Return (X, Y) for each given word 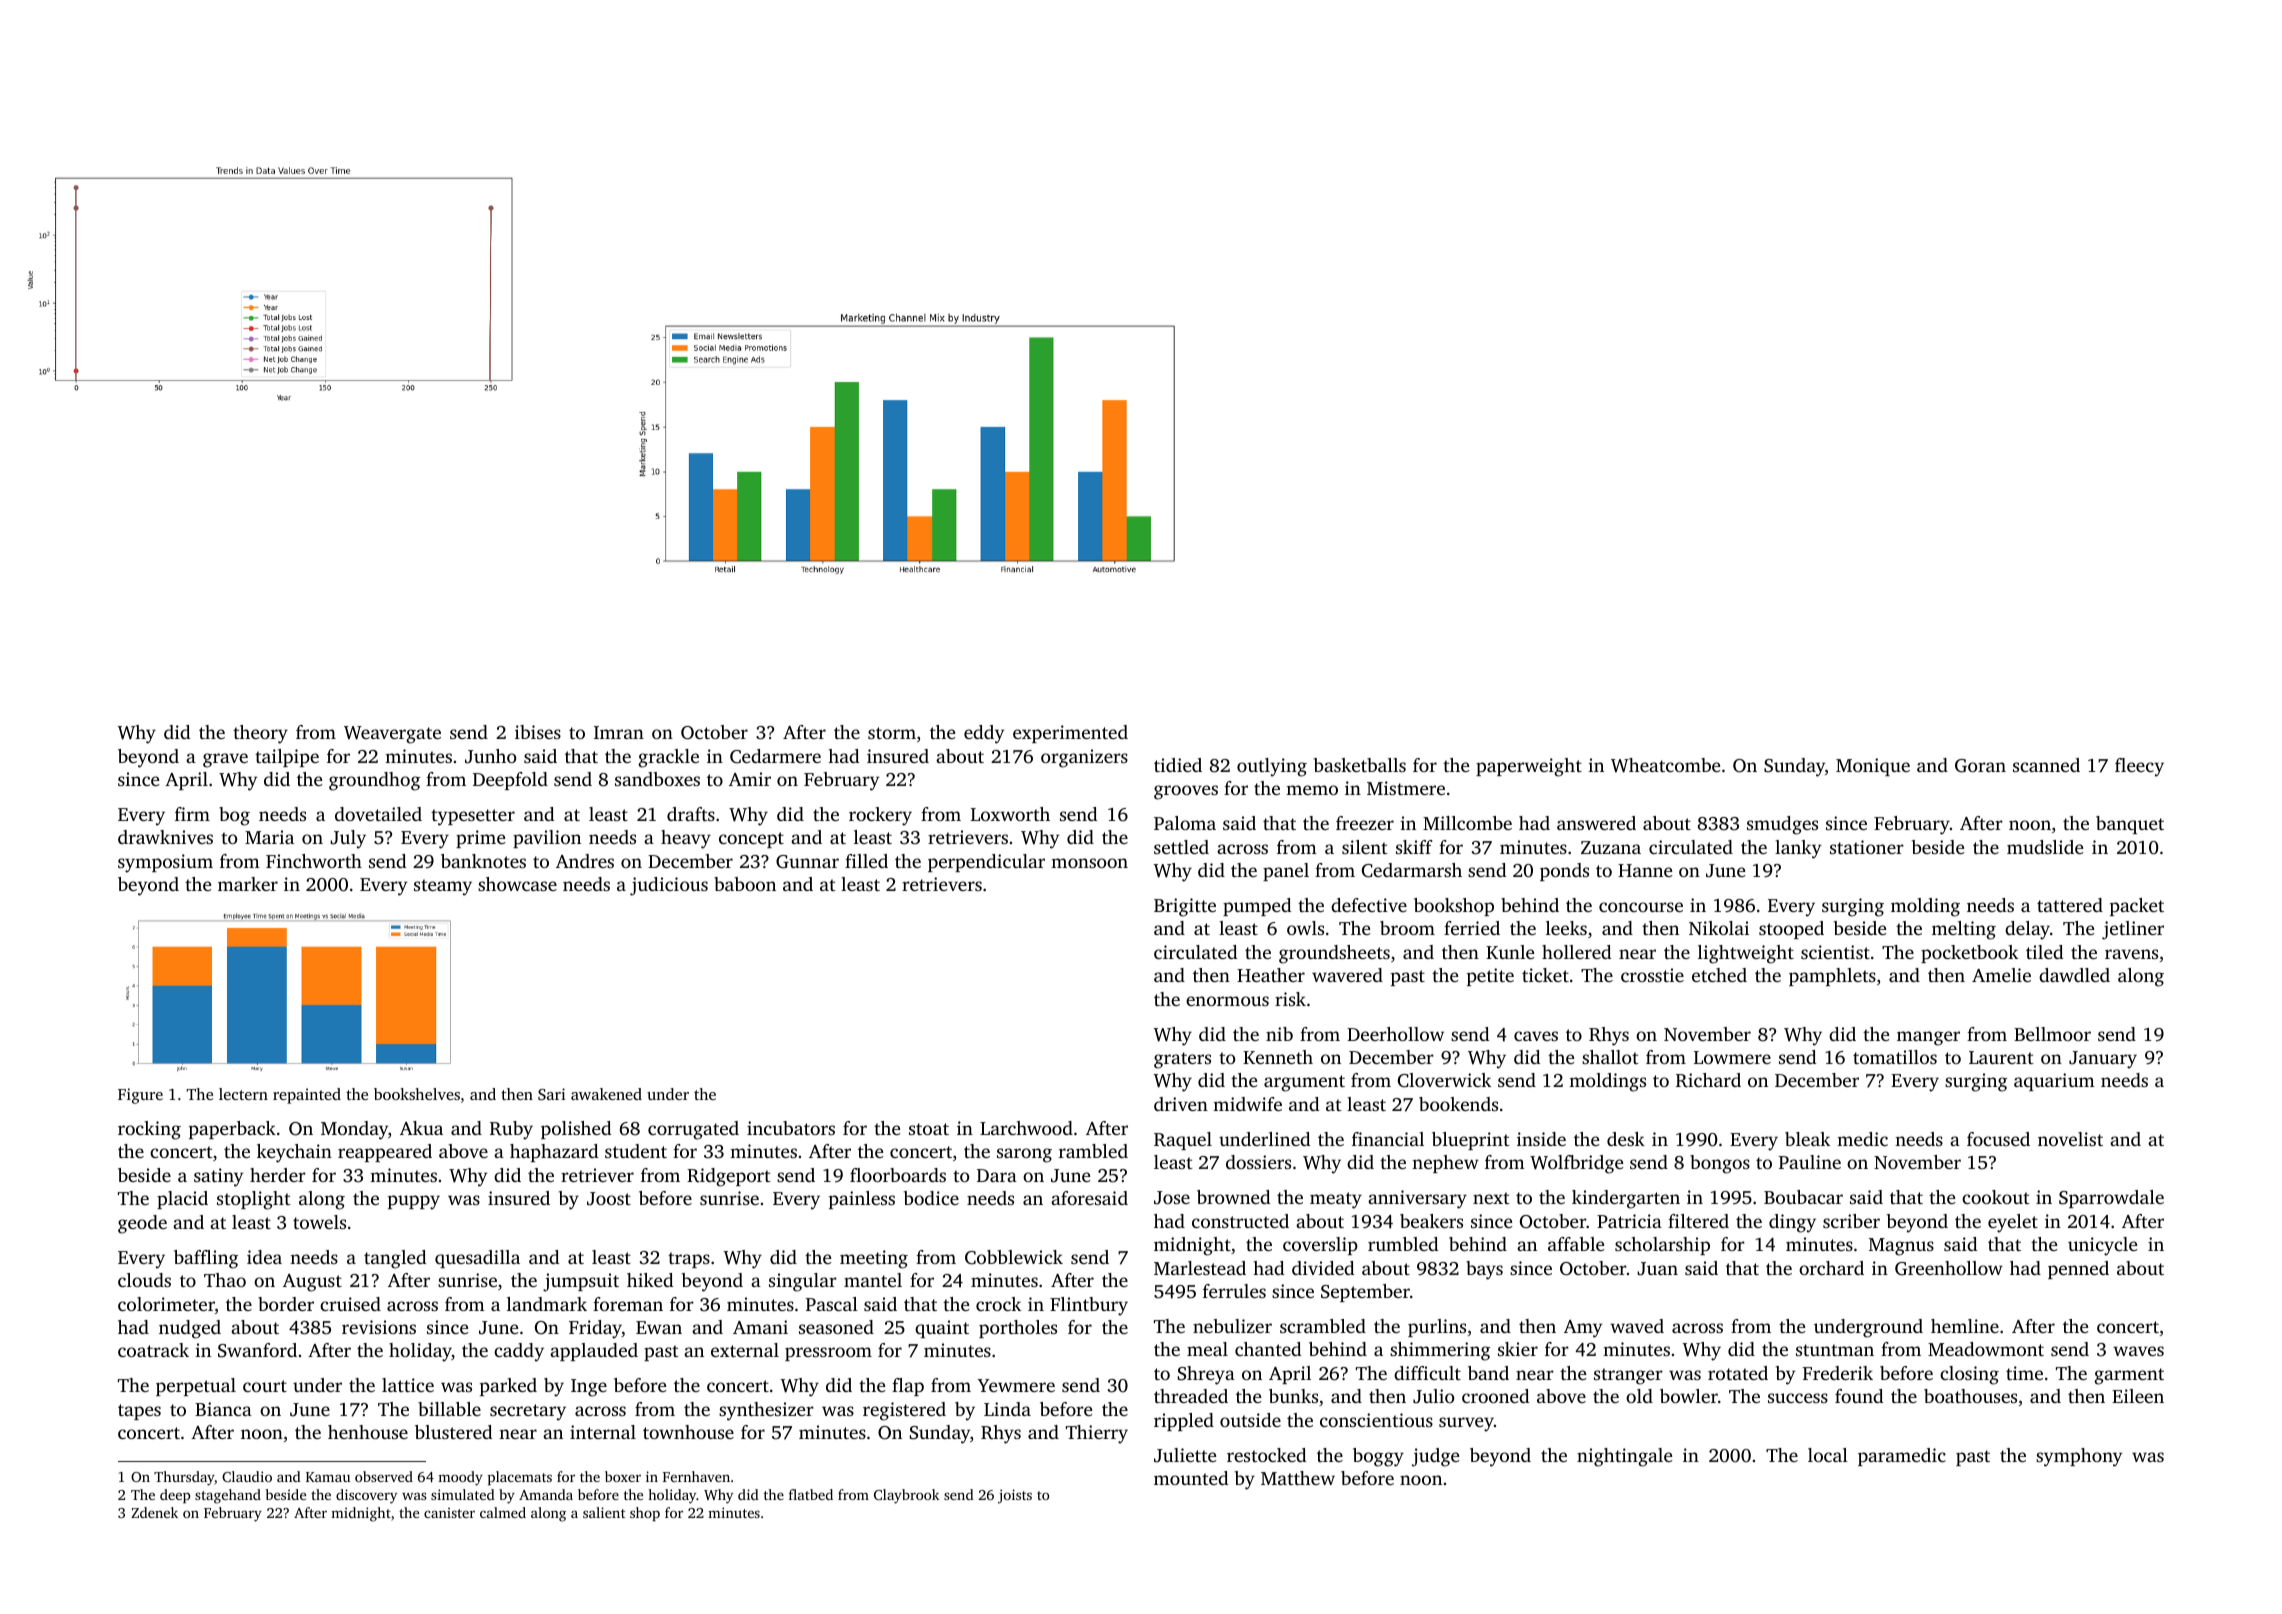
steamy (443, 887)
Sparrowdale (2111, 1199)
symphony (2079, 1457)
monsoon (1089, 863)
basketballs (1360, 765)
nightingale (1624, 1457)
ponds (1564, 872)
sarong (1024, 1155)
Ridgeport (729, 1177)
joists (1015, 1496)
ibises (538, 732)
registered (904, 1411)
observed (384, 1476)
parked (508, 1387)
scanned (2046, 765)
